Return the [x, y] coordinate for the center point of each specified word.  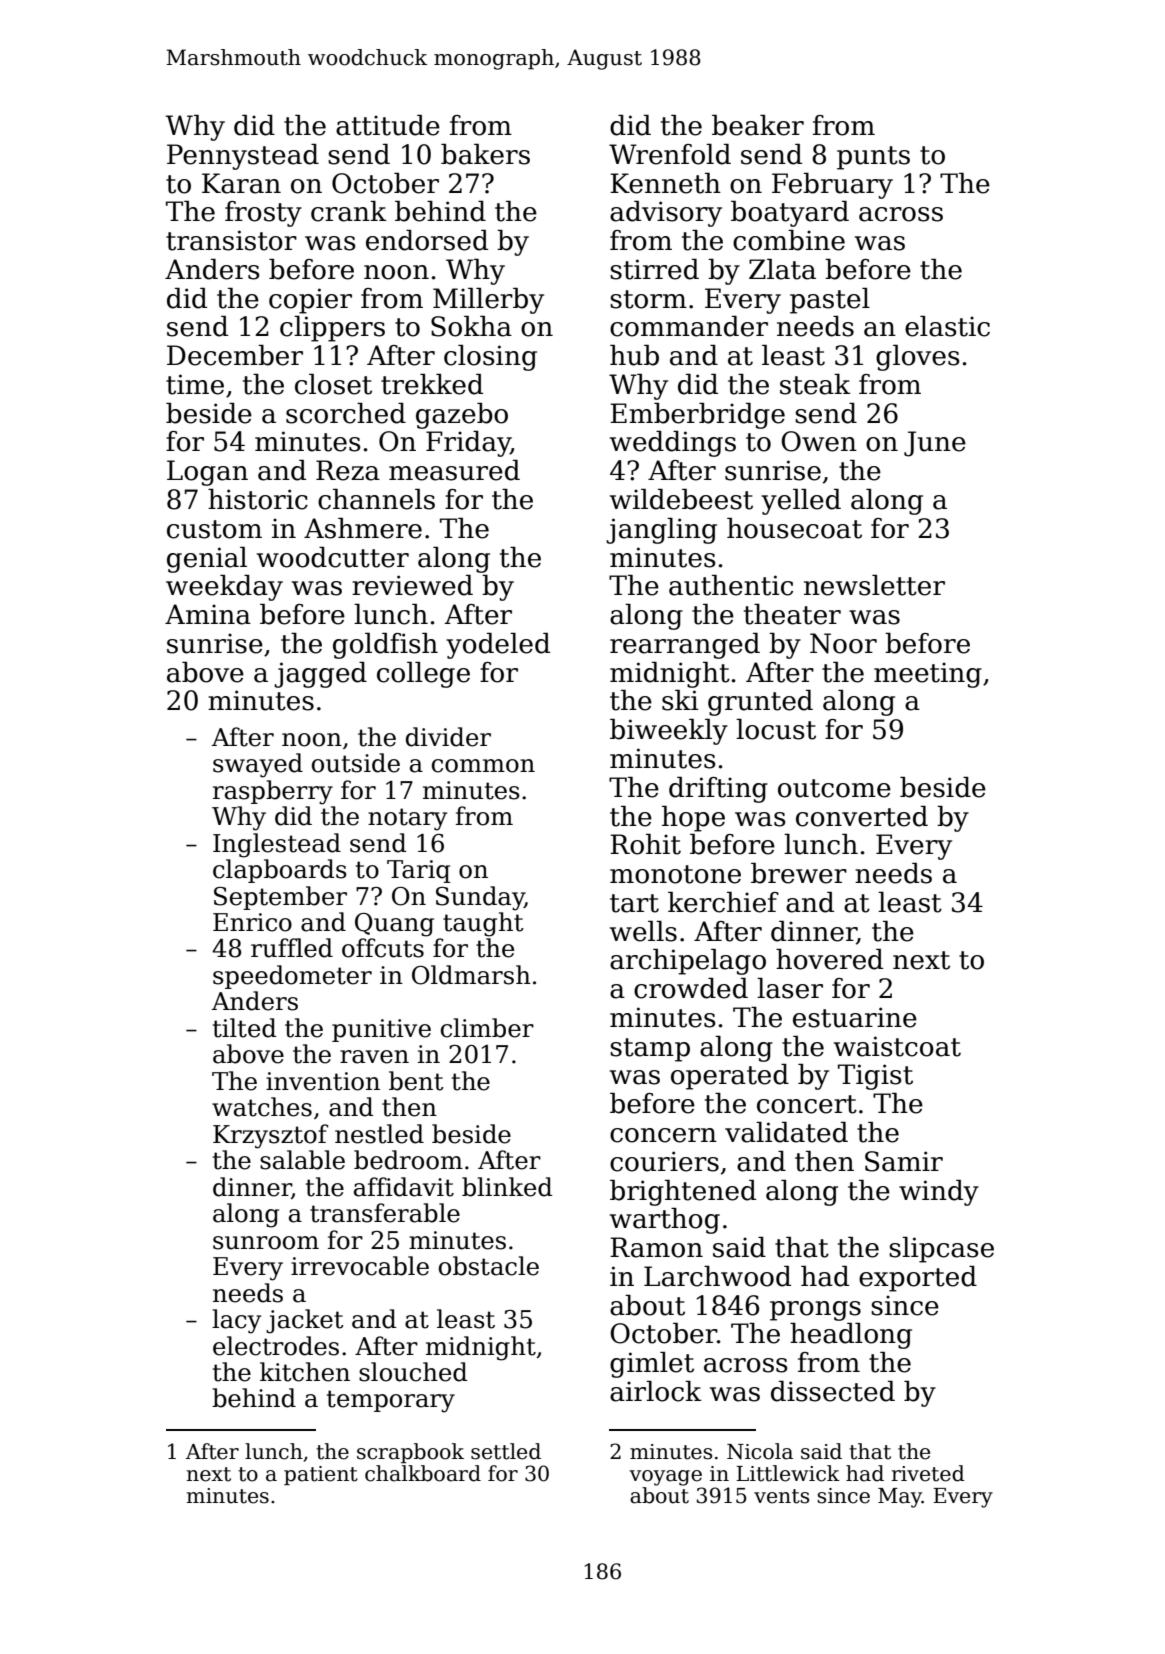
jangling [661, 531]
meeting [928, 675]
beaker [758, 125]
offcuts [383, 948]
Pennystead [243, 157]
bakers [485, 154]
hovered [829, 959]
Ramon [656, 1247]
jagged [320, 675]
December [235, 355]
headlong [851, 1336]
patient [321, 1475]
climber [487, 1028]
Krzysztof [270, 1136]
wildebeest [681, 499]
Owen [819, 441]
